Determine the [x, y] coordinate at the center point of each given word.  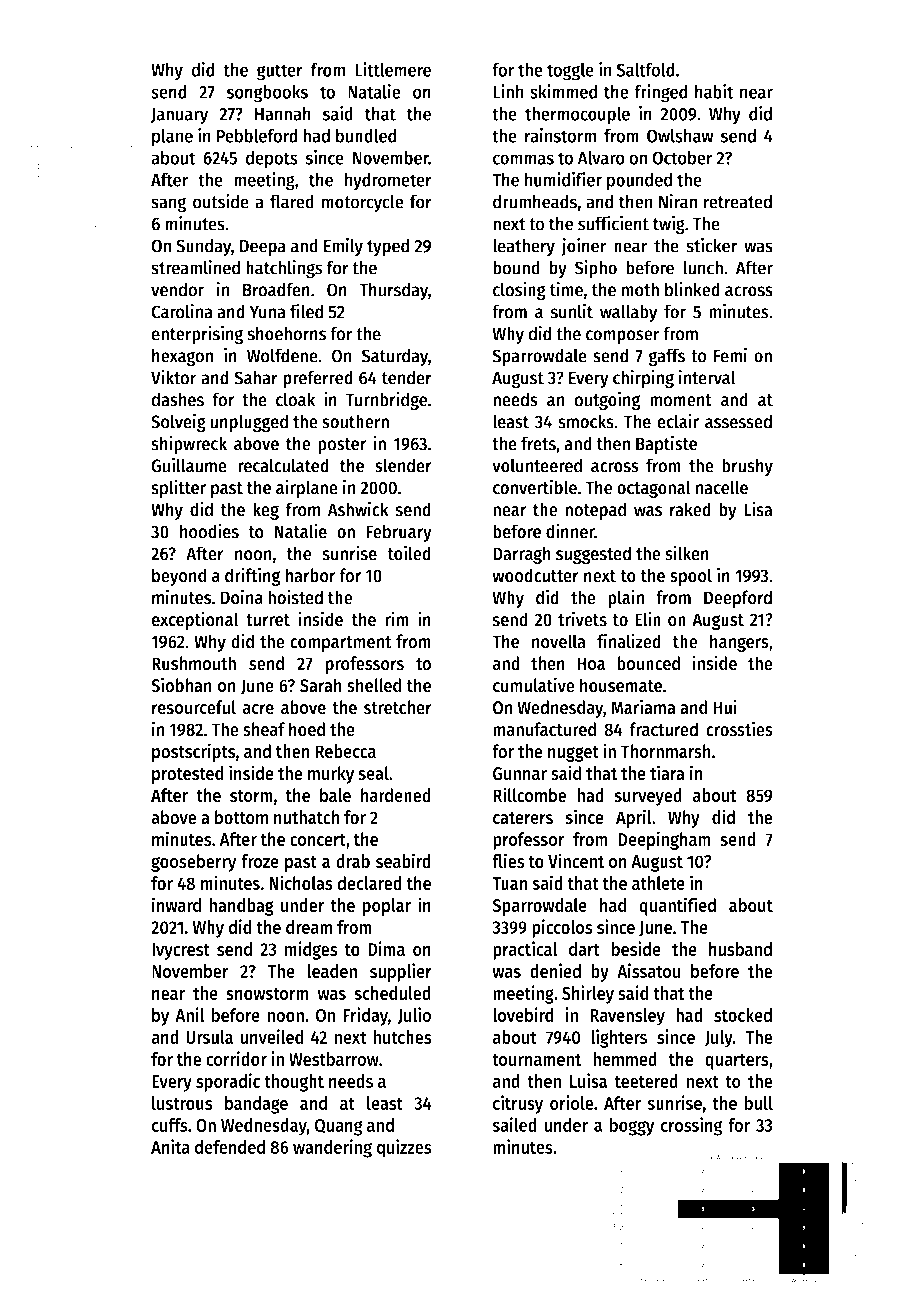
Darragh [522, 555]
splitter [178, 489]
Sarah [321, 685]
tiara [667, 773]
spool [691, 577]
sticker [711, 245]
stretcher [398, 707]
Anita [170, 1146]
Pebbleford [257, 135]
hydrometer [388, 181]
